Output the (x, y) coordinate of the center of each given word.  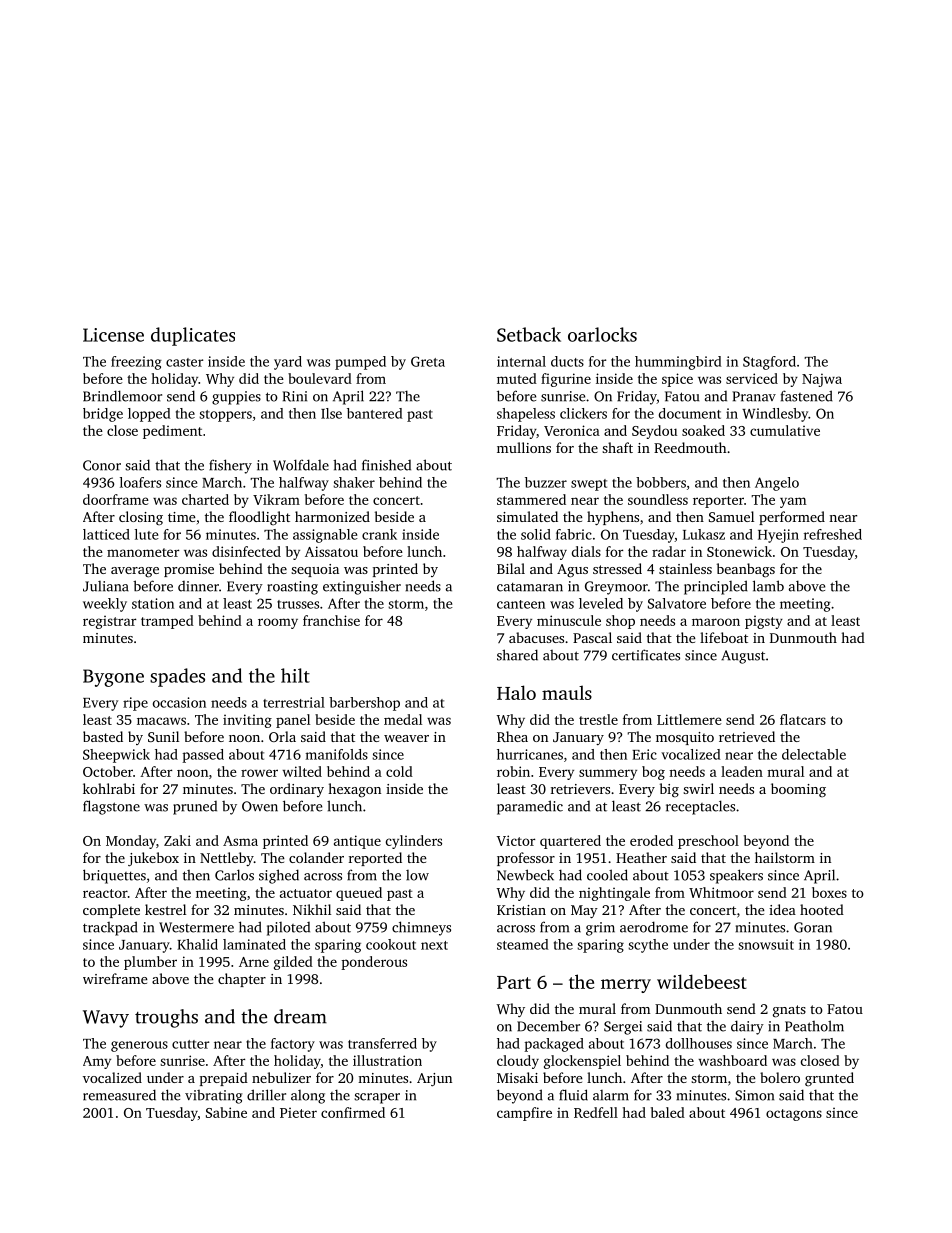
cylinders (414, 842)
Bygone (113, 678)
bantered (375, 413)
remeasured (119, 1095)
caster (184, 362)
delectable (814, 754)
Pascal (592, 637)
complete (111, 911)
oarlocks (602, 334)
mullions (524, 447)
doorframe (116, 499)
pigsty (764, 622)
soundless (658, 499)
